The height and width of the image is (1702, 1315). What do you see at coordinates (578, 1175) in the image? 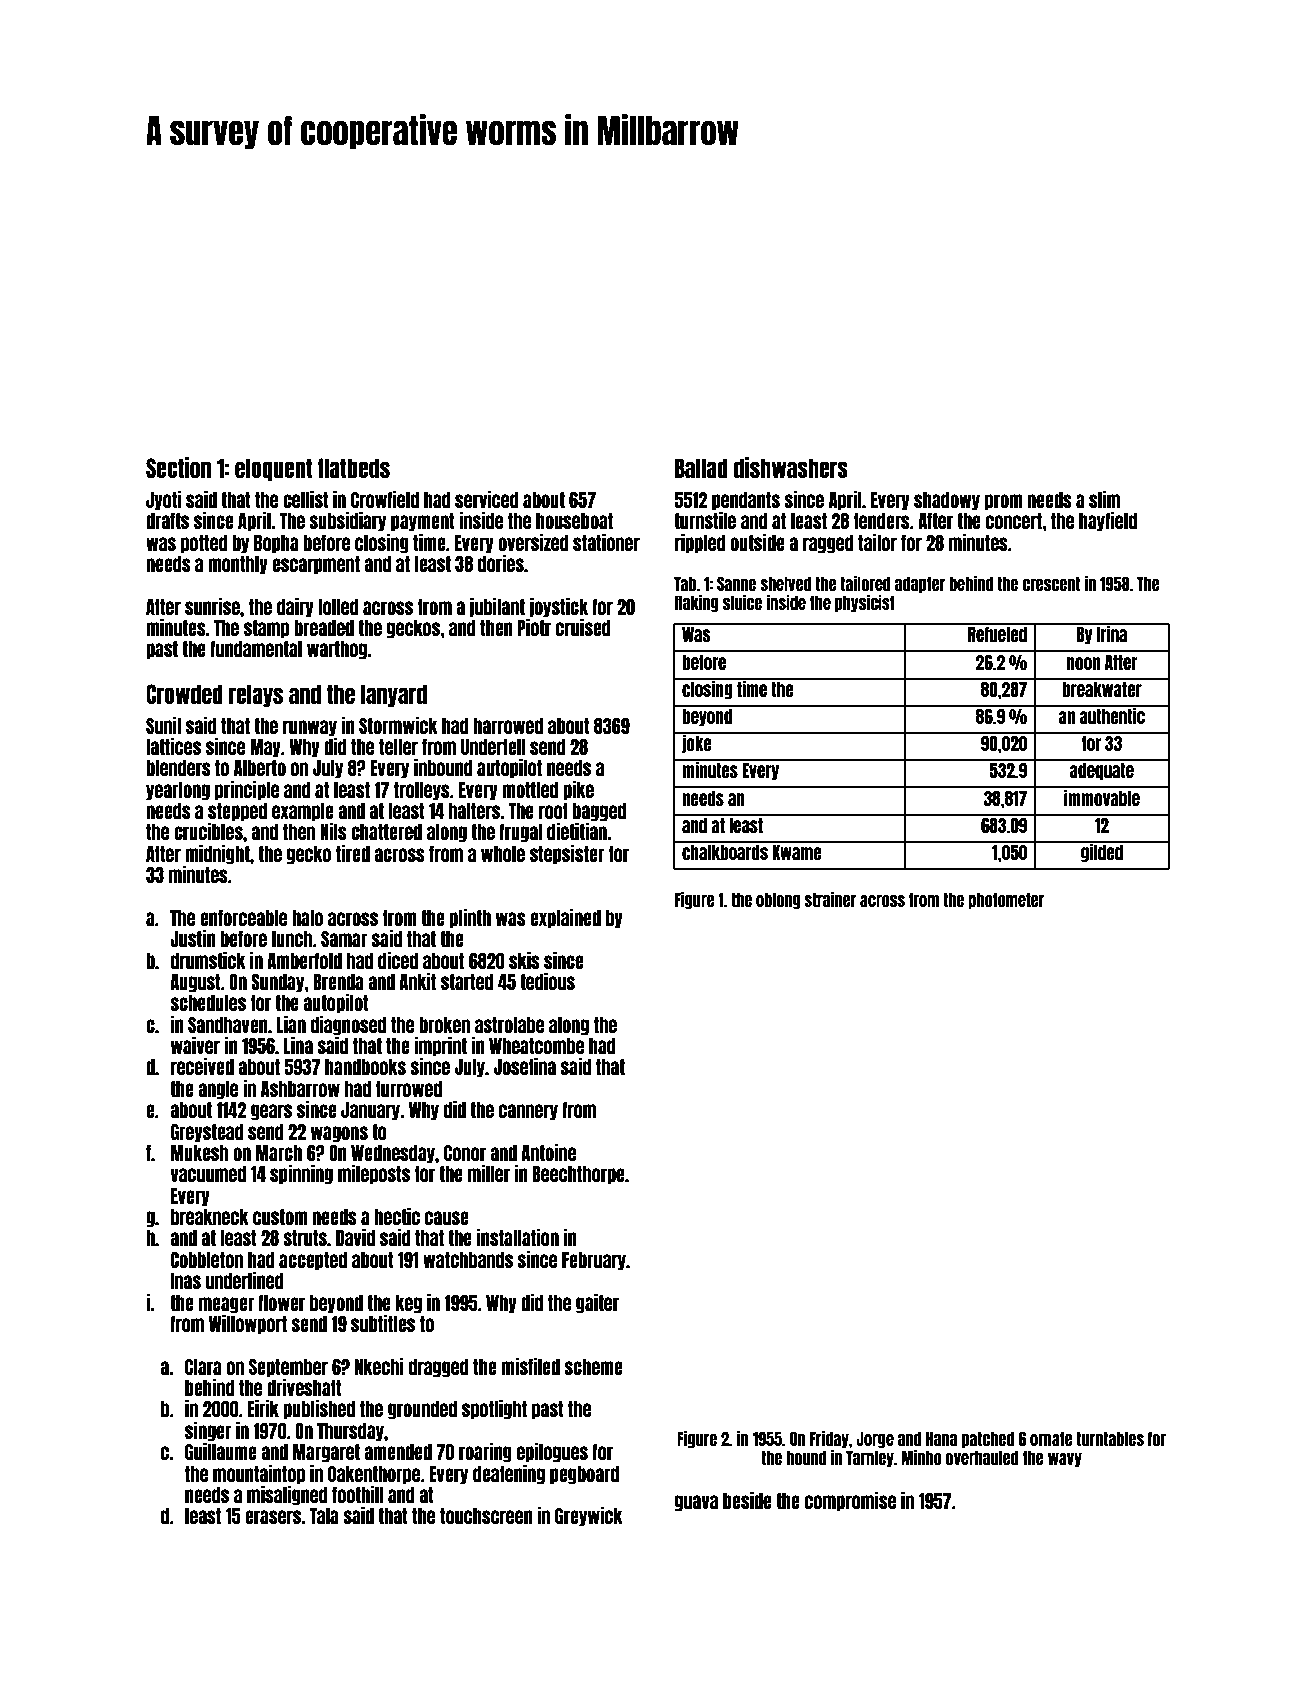
I see `Beechthorpe` at bounding box center [578, 1175].
